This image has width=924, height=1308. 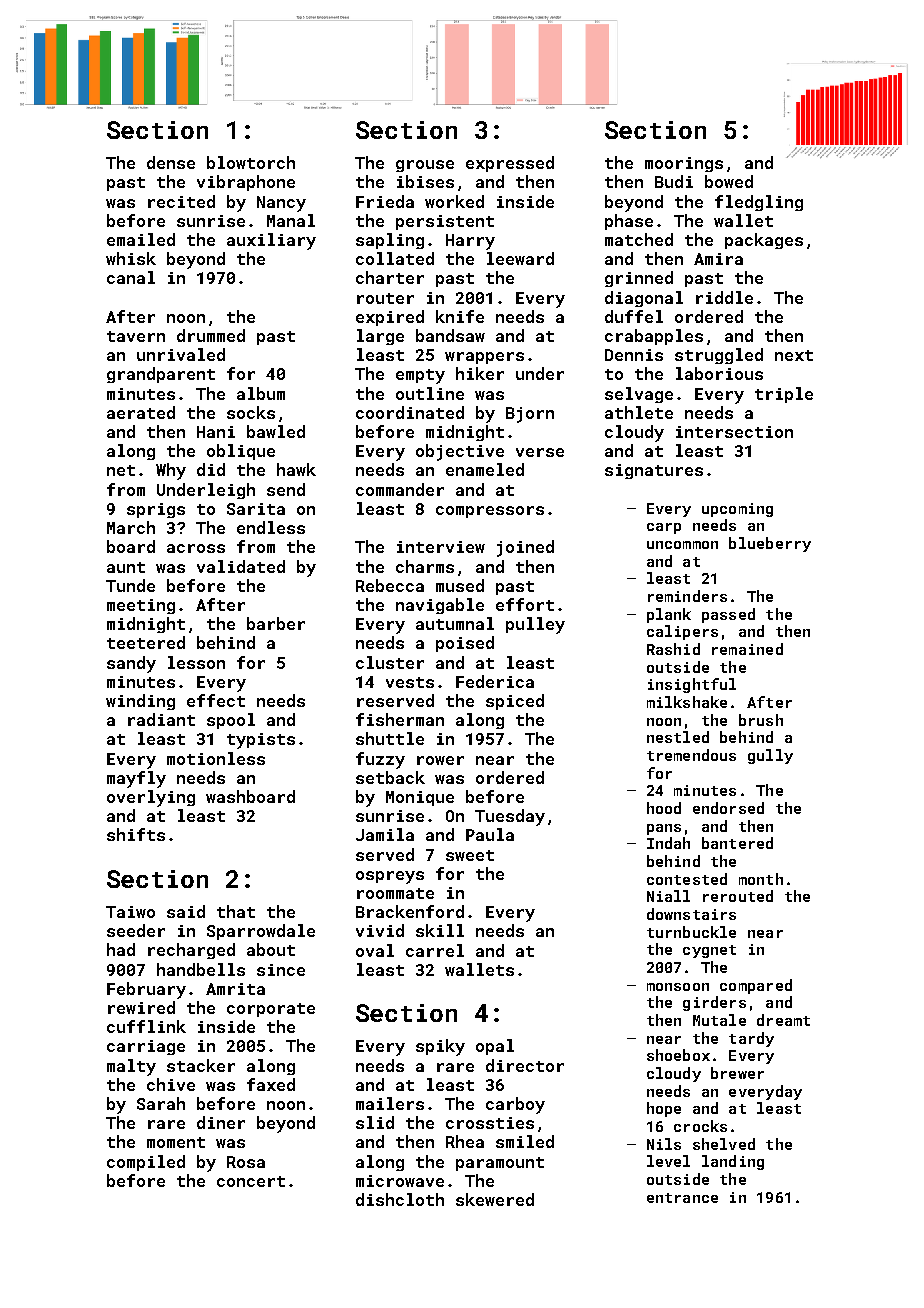 What do you see at coordinates (691, 755) in the image?
I see `tremendous` at bounding box center [691, 755].
